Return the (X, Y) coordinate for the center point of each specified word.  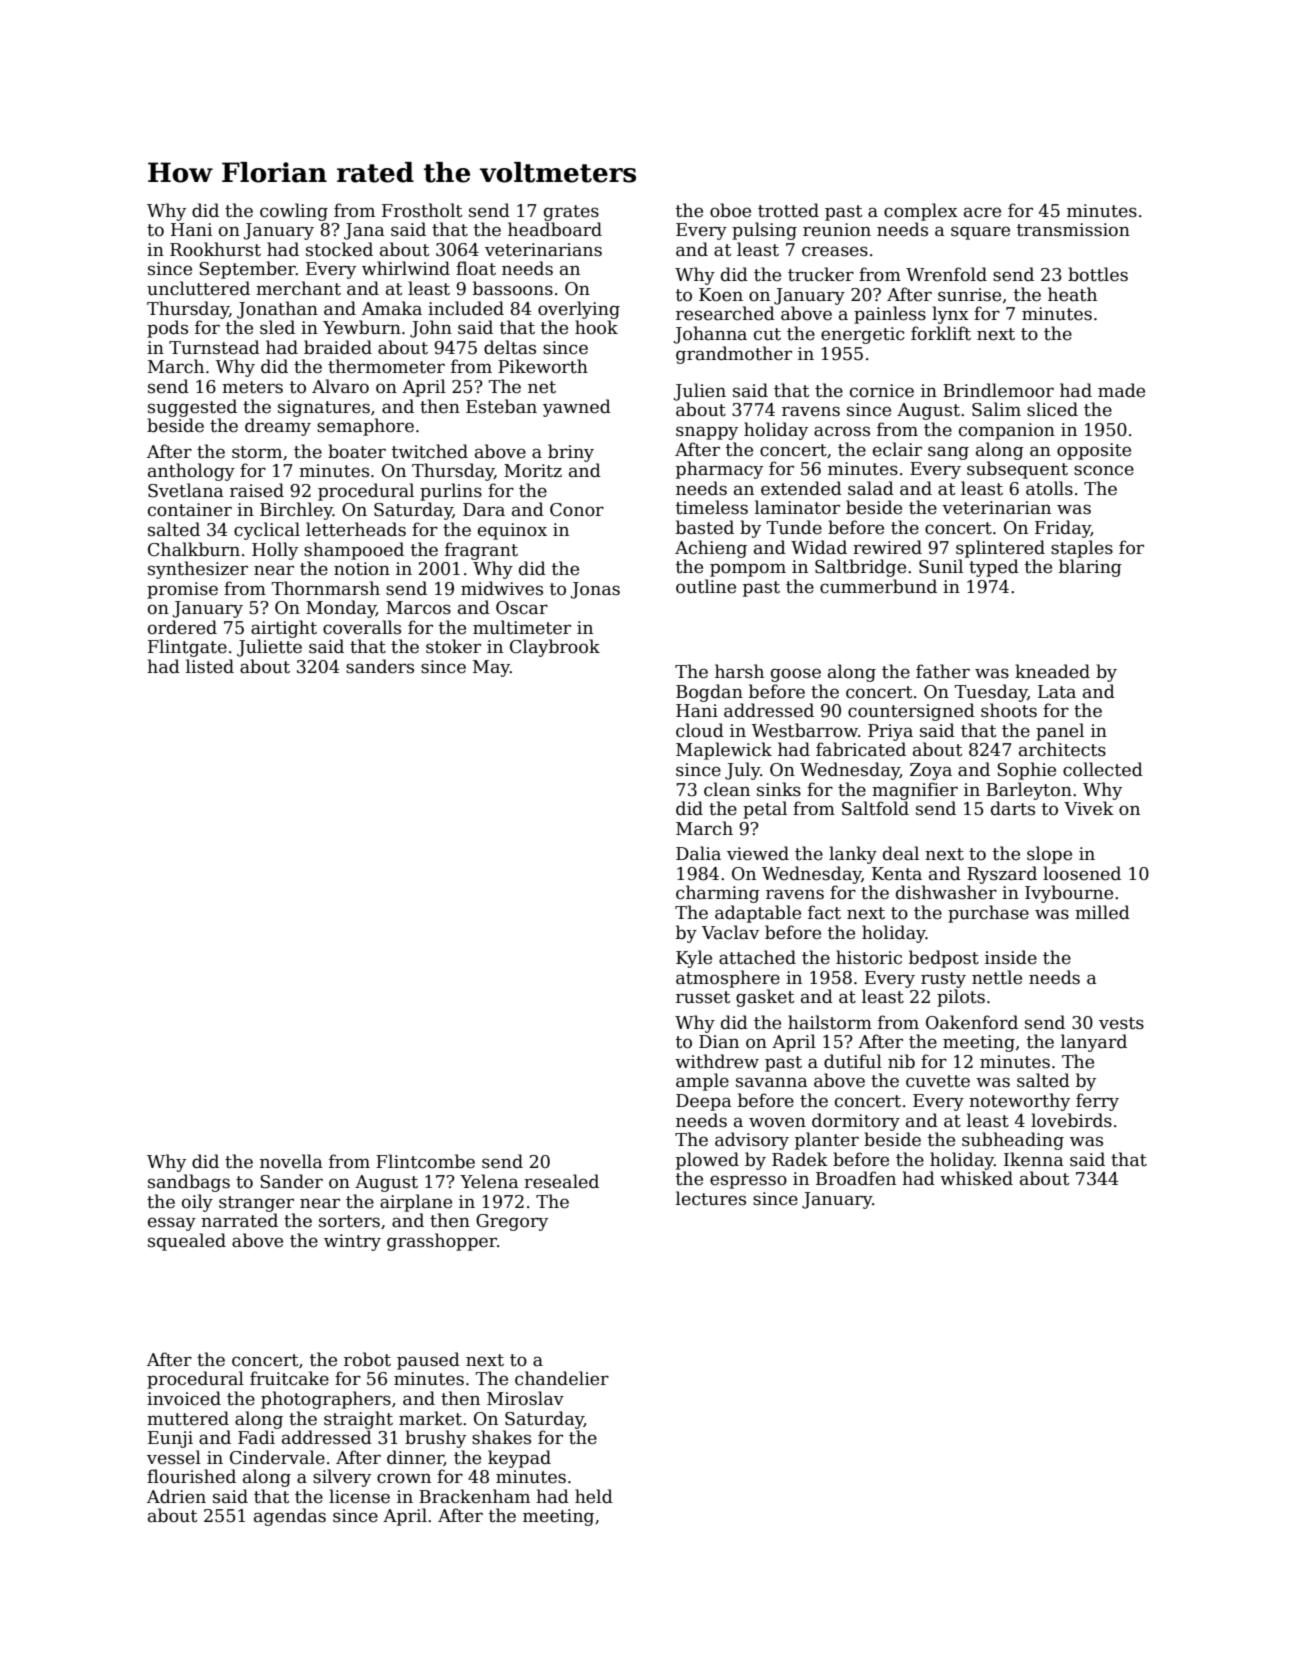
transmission (1073, 230)
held (594, 1496)
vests (1121, 1023)
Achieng (711, 549)
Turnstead (214, 347)
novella (291, 1161)
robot (367, 1359)
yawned (577, 408)
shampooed (354, 551)
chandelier (562, 1378)
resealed (561, 1181)
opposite (1094, 451)
